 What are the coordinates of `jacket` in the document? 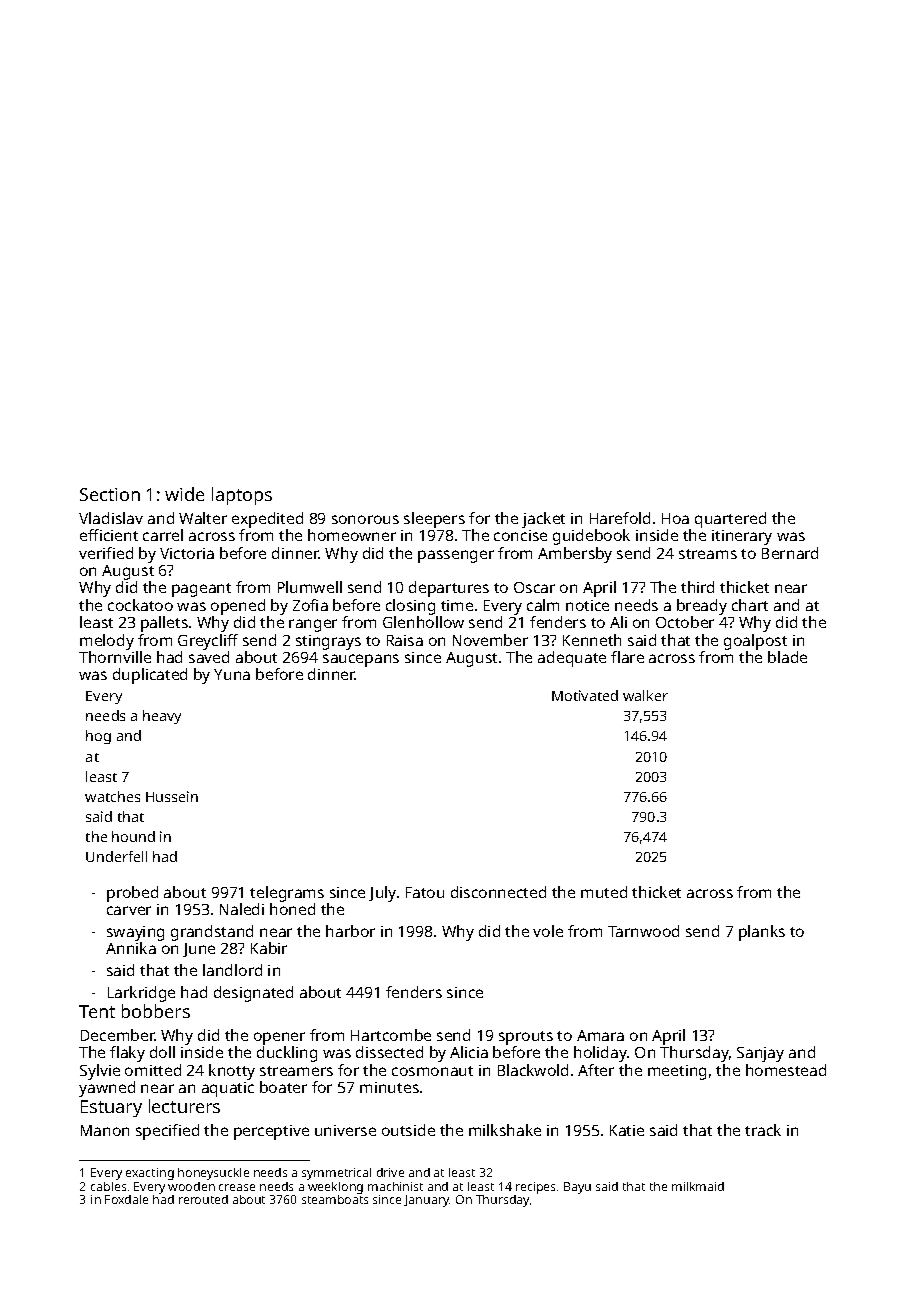 It's located at (543, 520).
